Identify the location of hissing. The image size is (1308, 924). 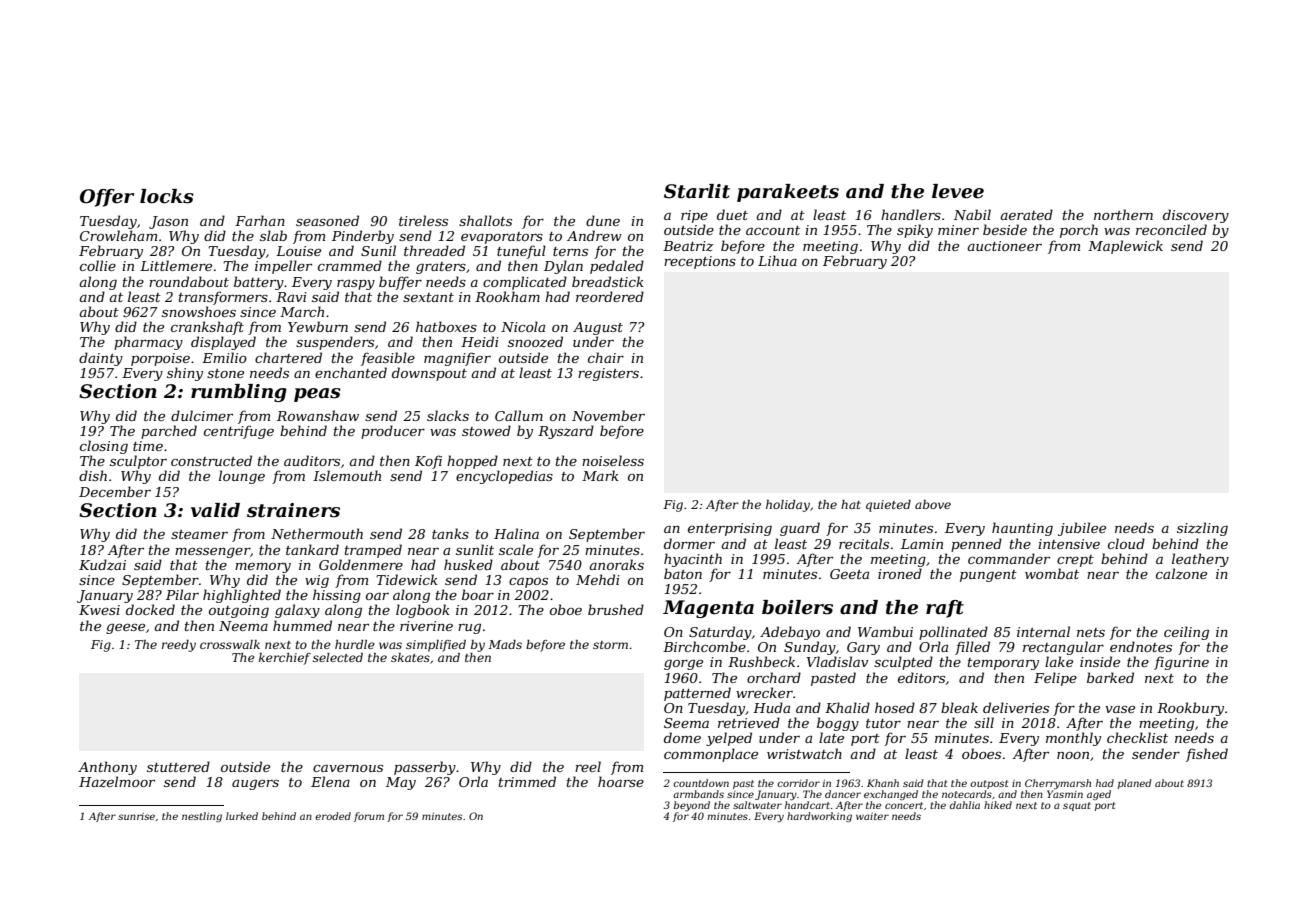
(337, 596).
